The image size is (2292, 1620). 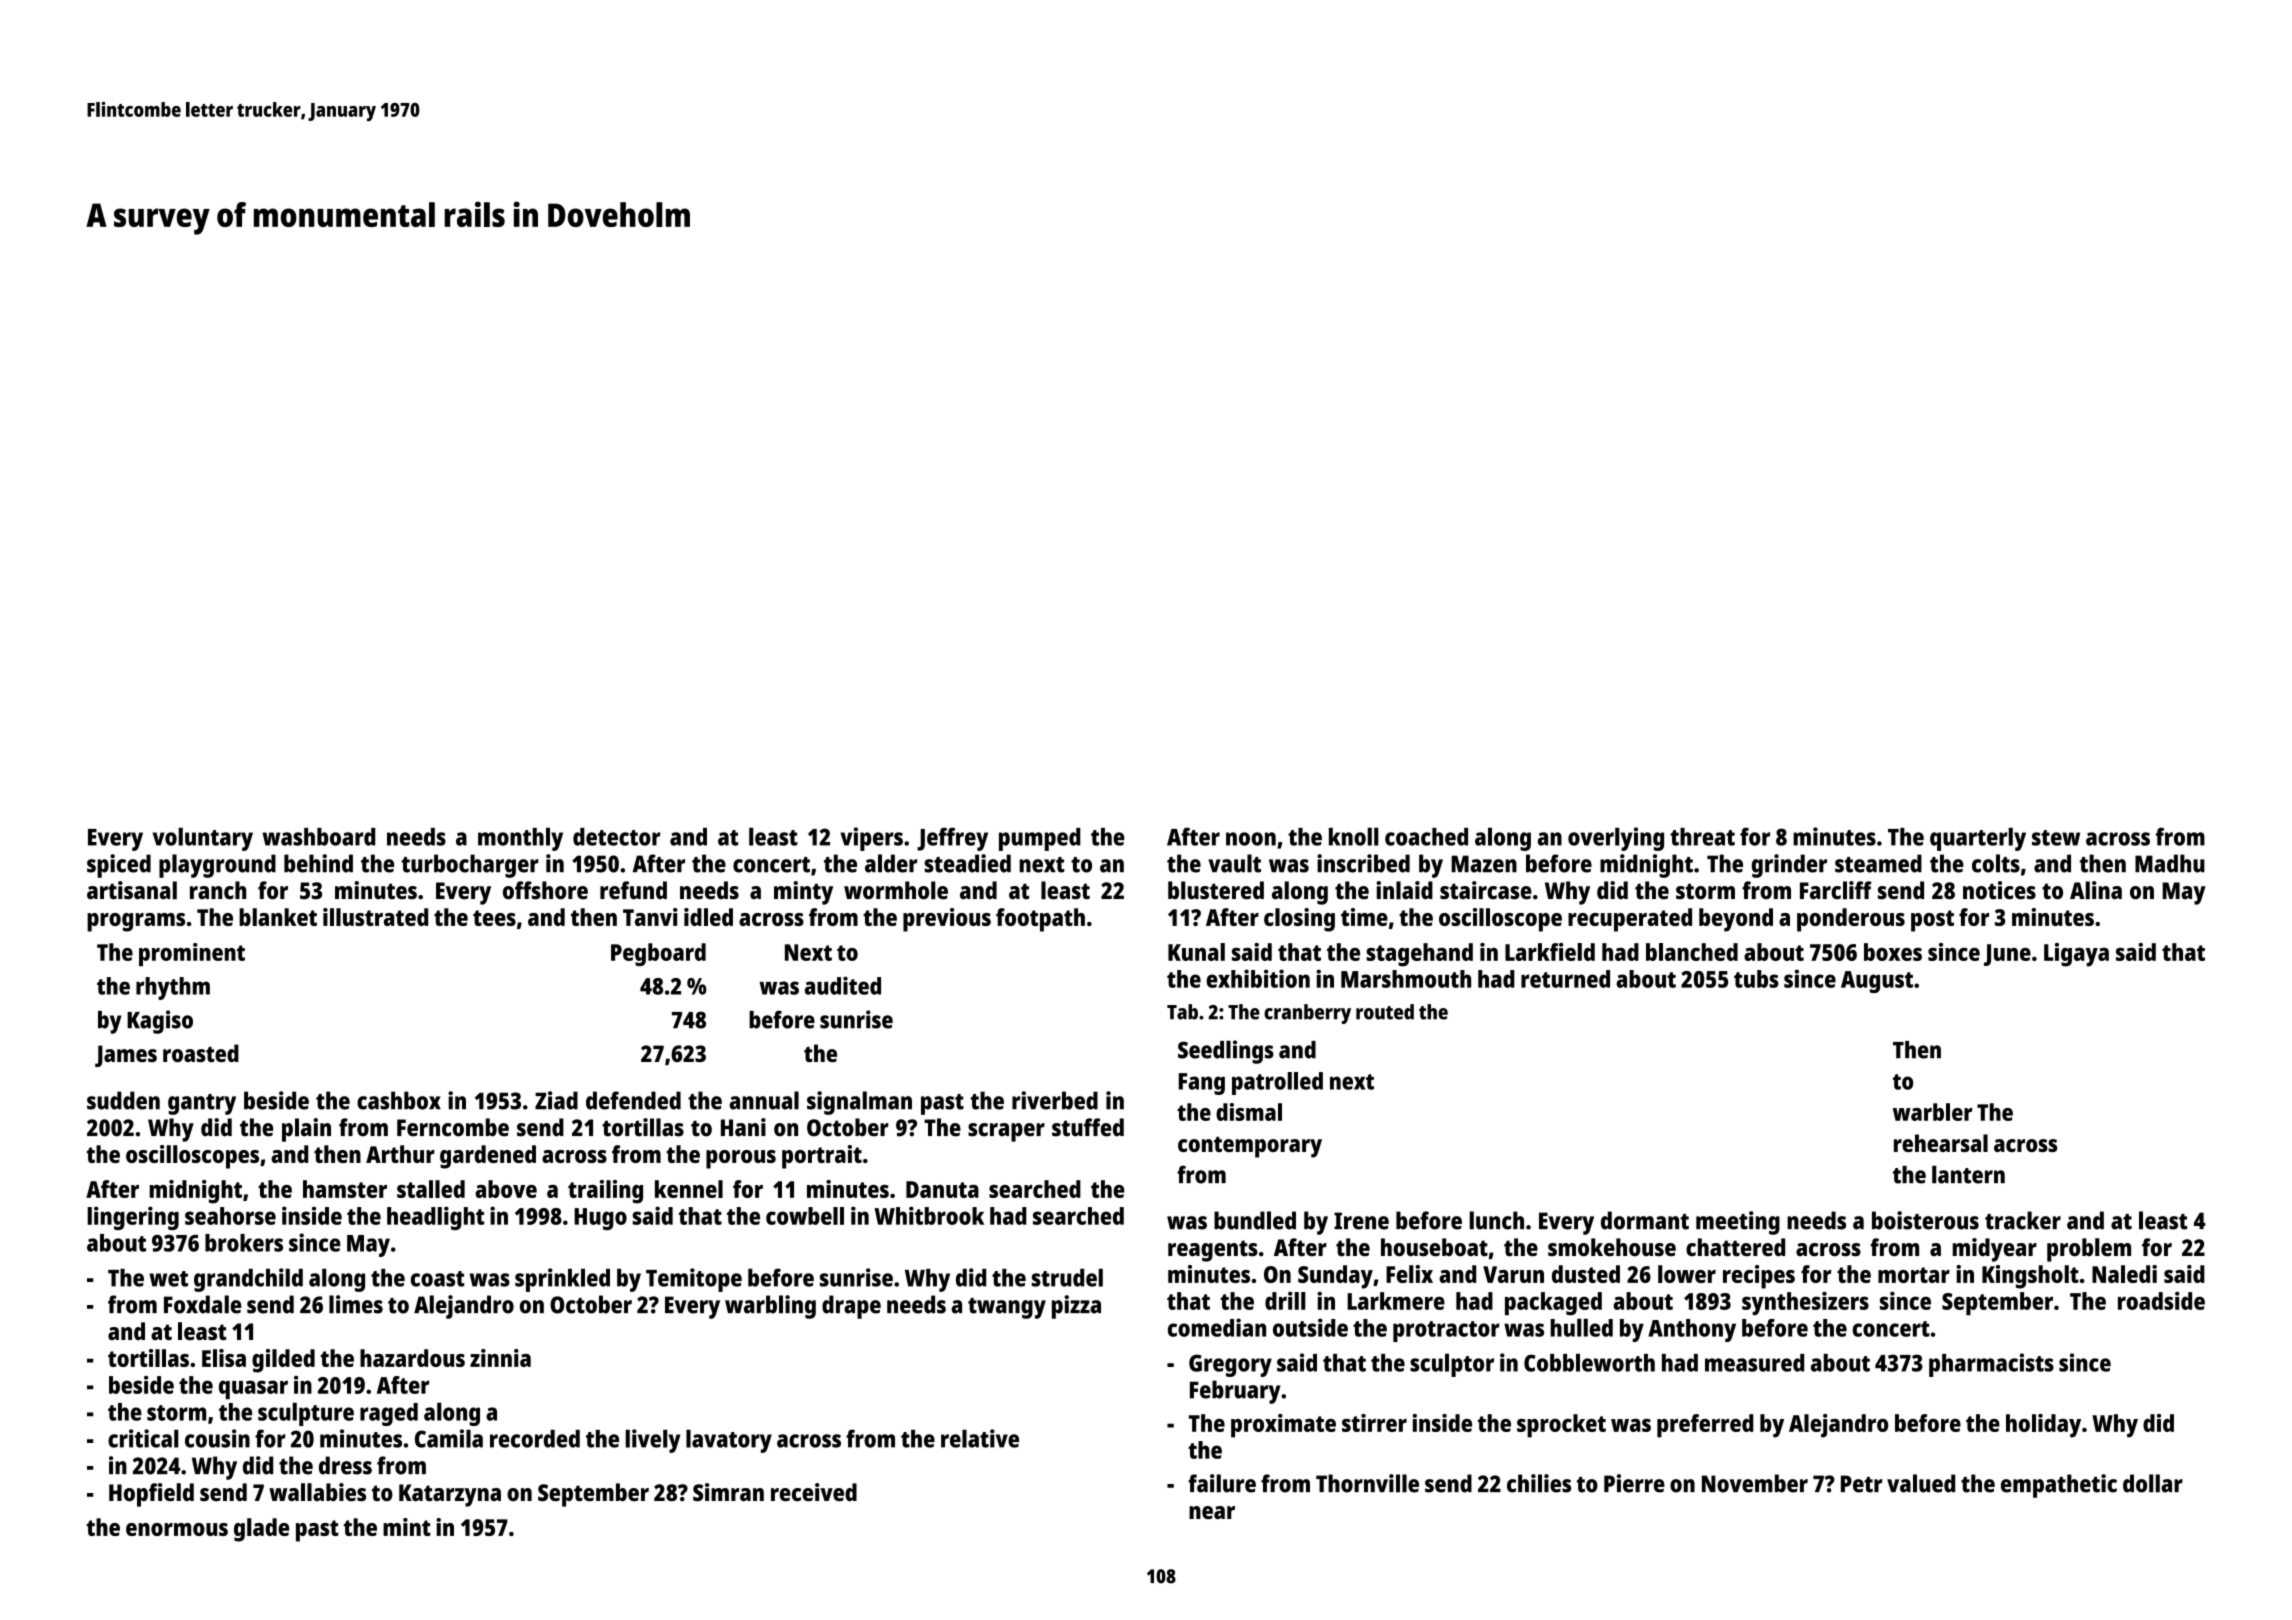 I want to click on Hugo, so click(x=600, y=1219).
